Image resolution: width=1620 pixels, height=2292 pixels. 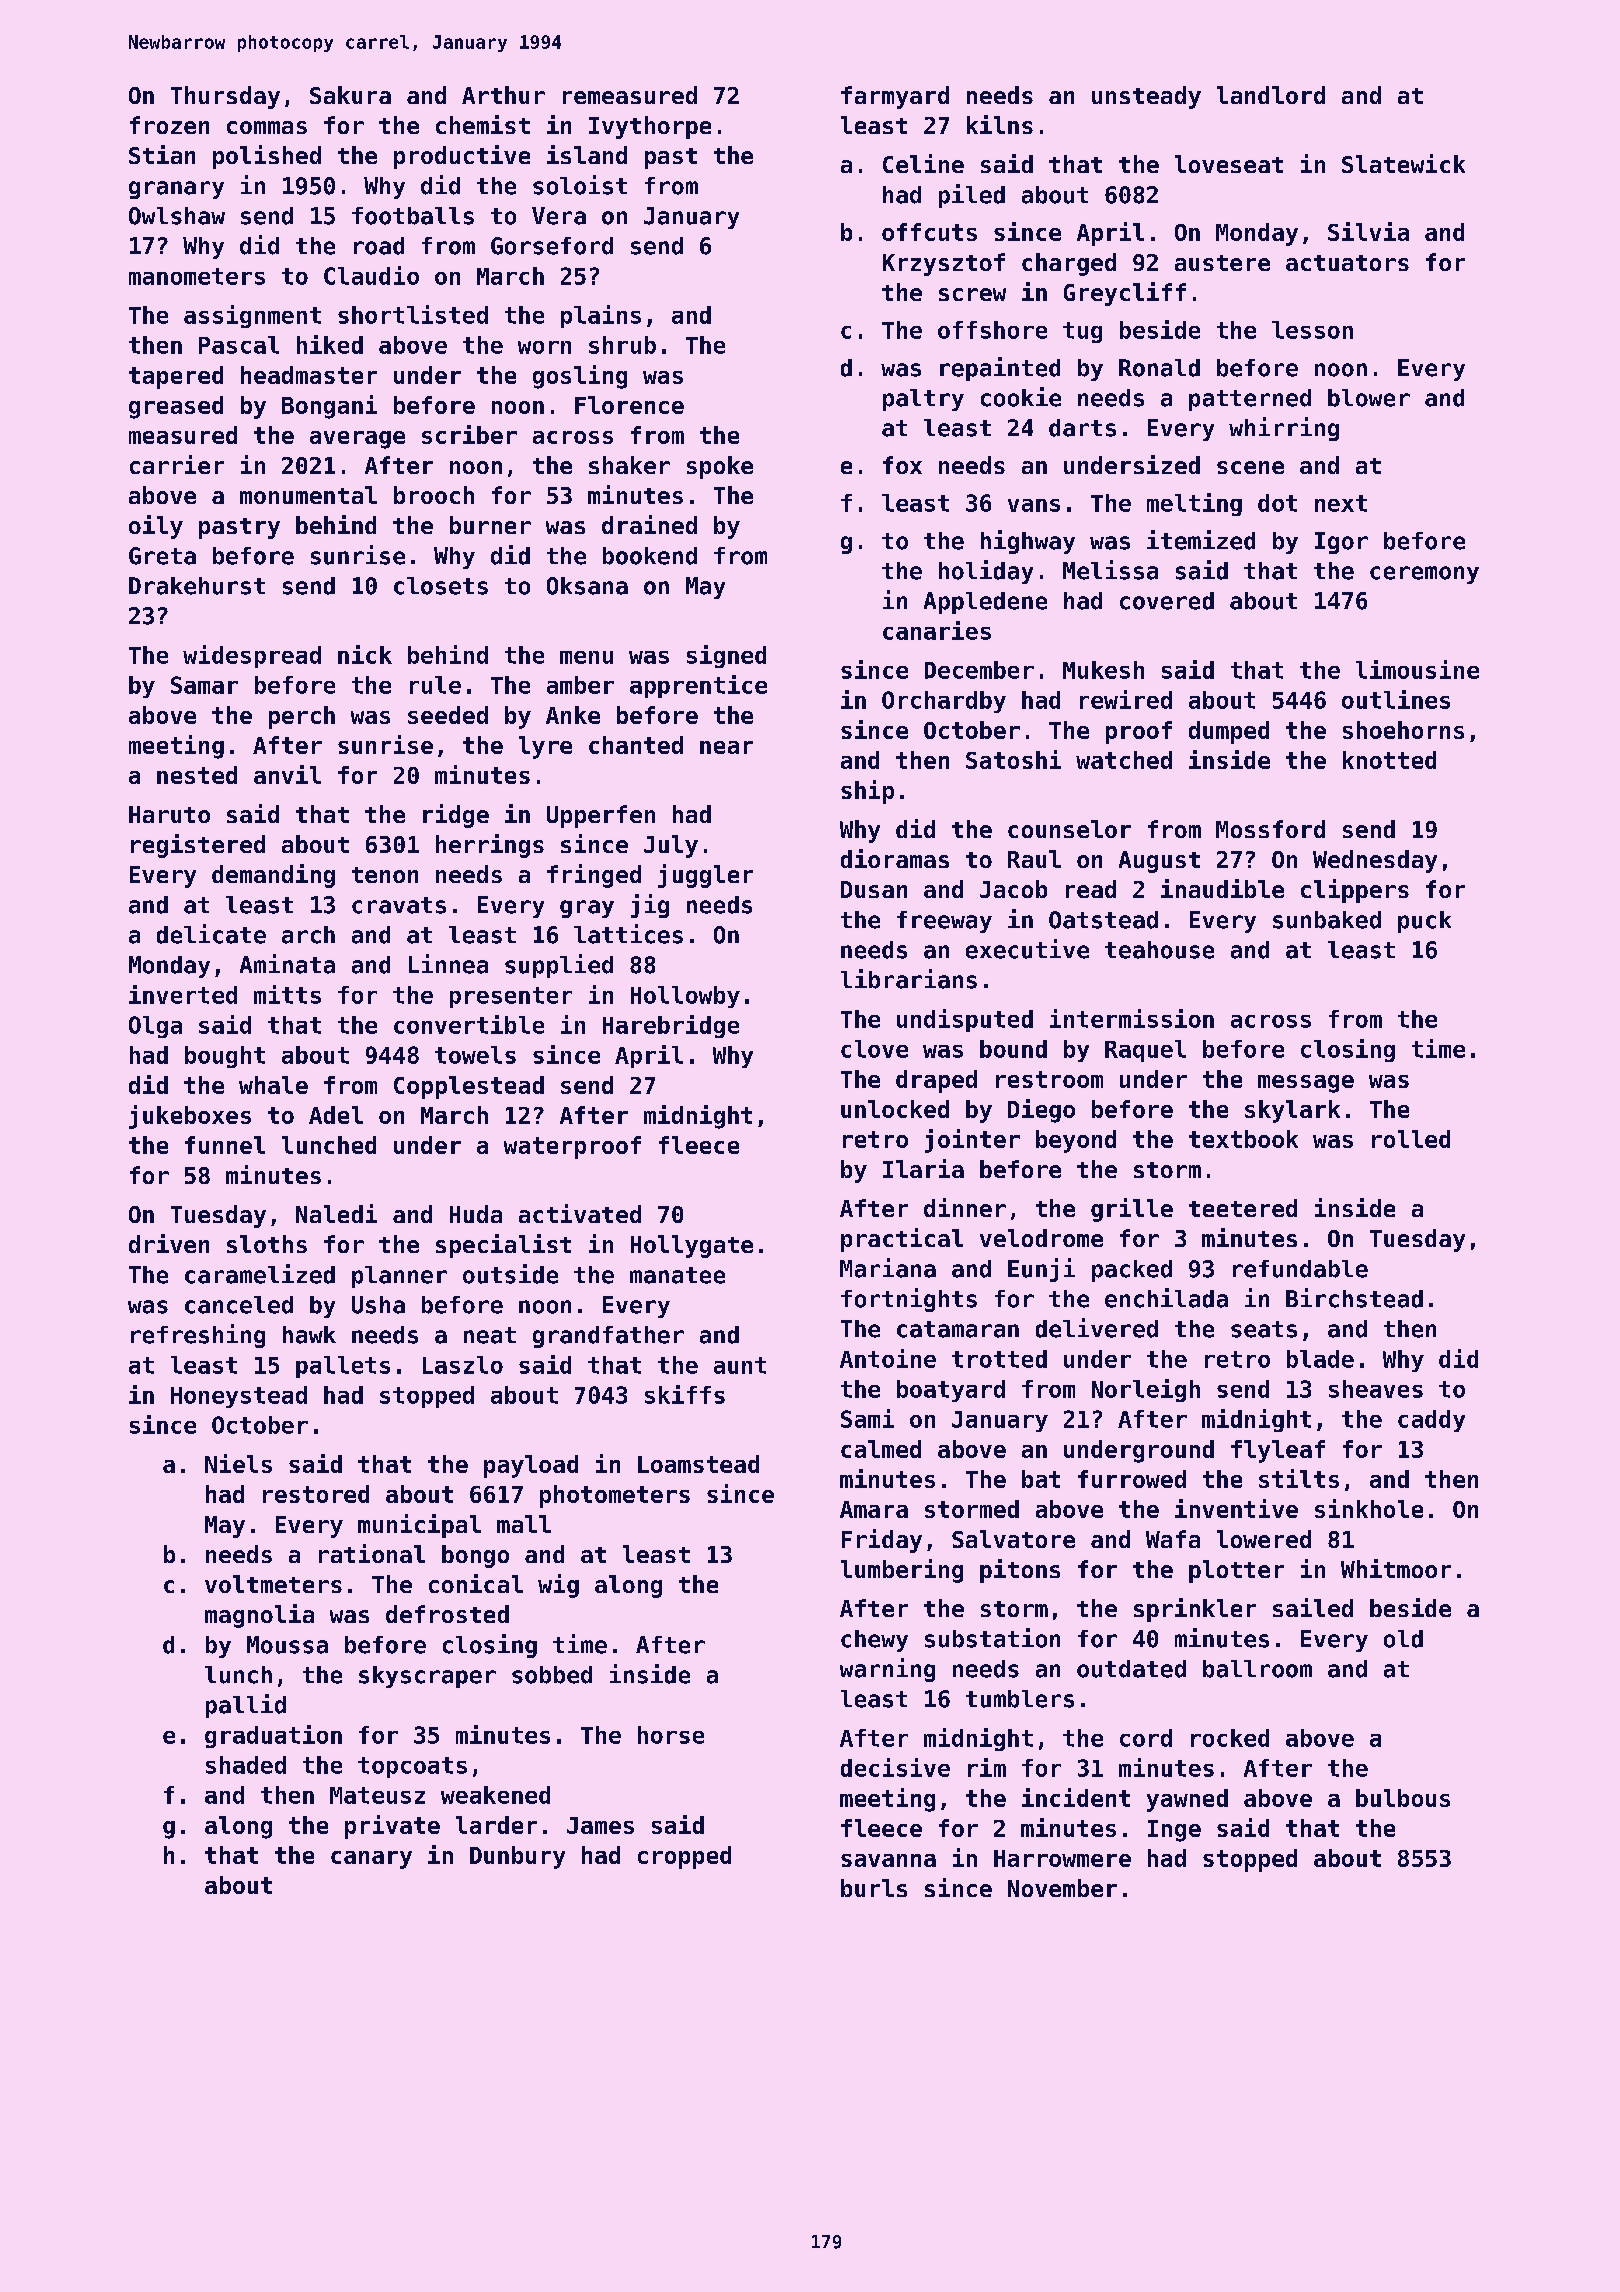 What do you see at coordinates (476, 1214) in the page?
I see `Huda` at bounding box center [476, 1214].
